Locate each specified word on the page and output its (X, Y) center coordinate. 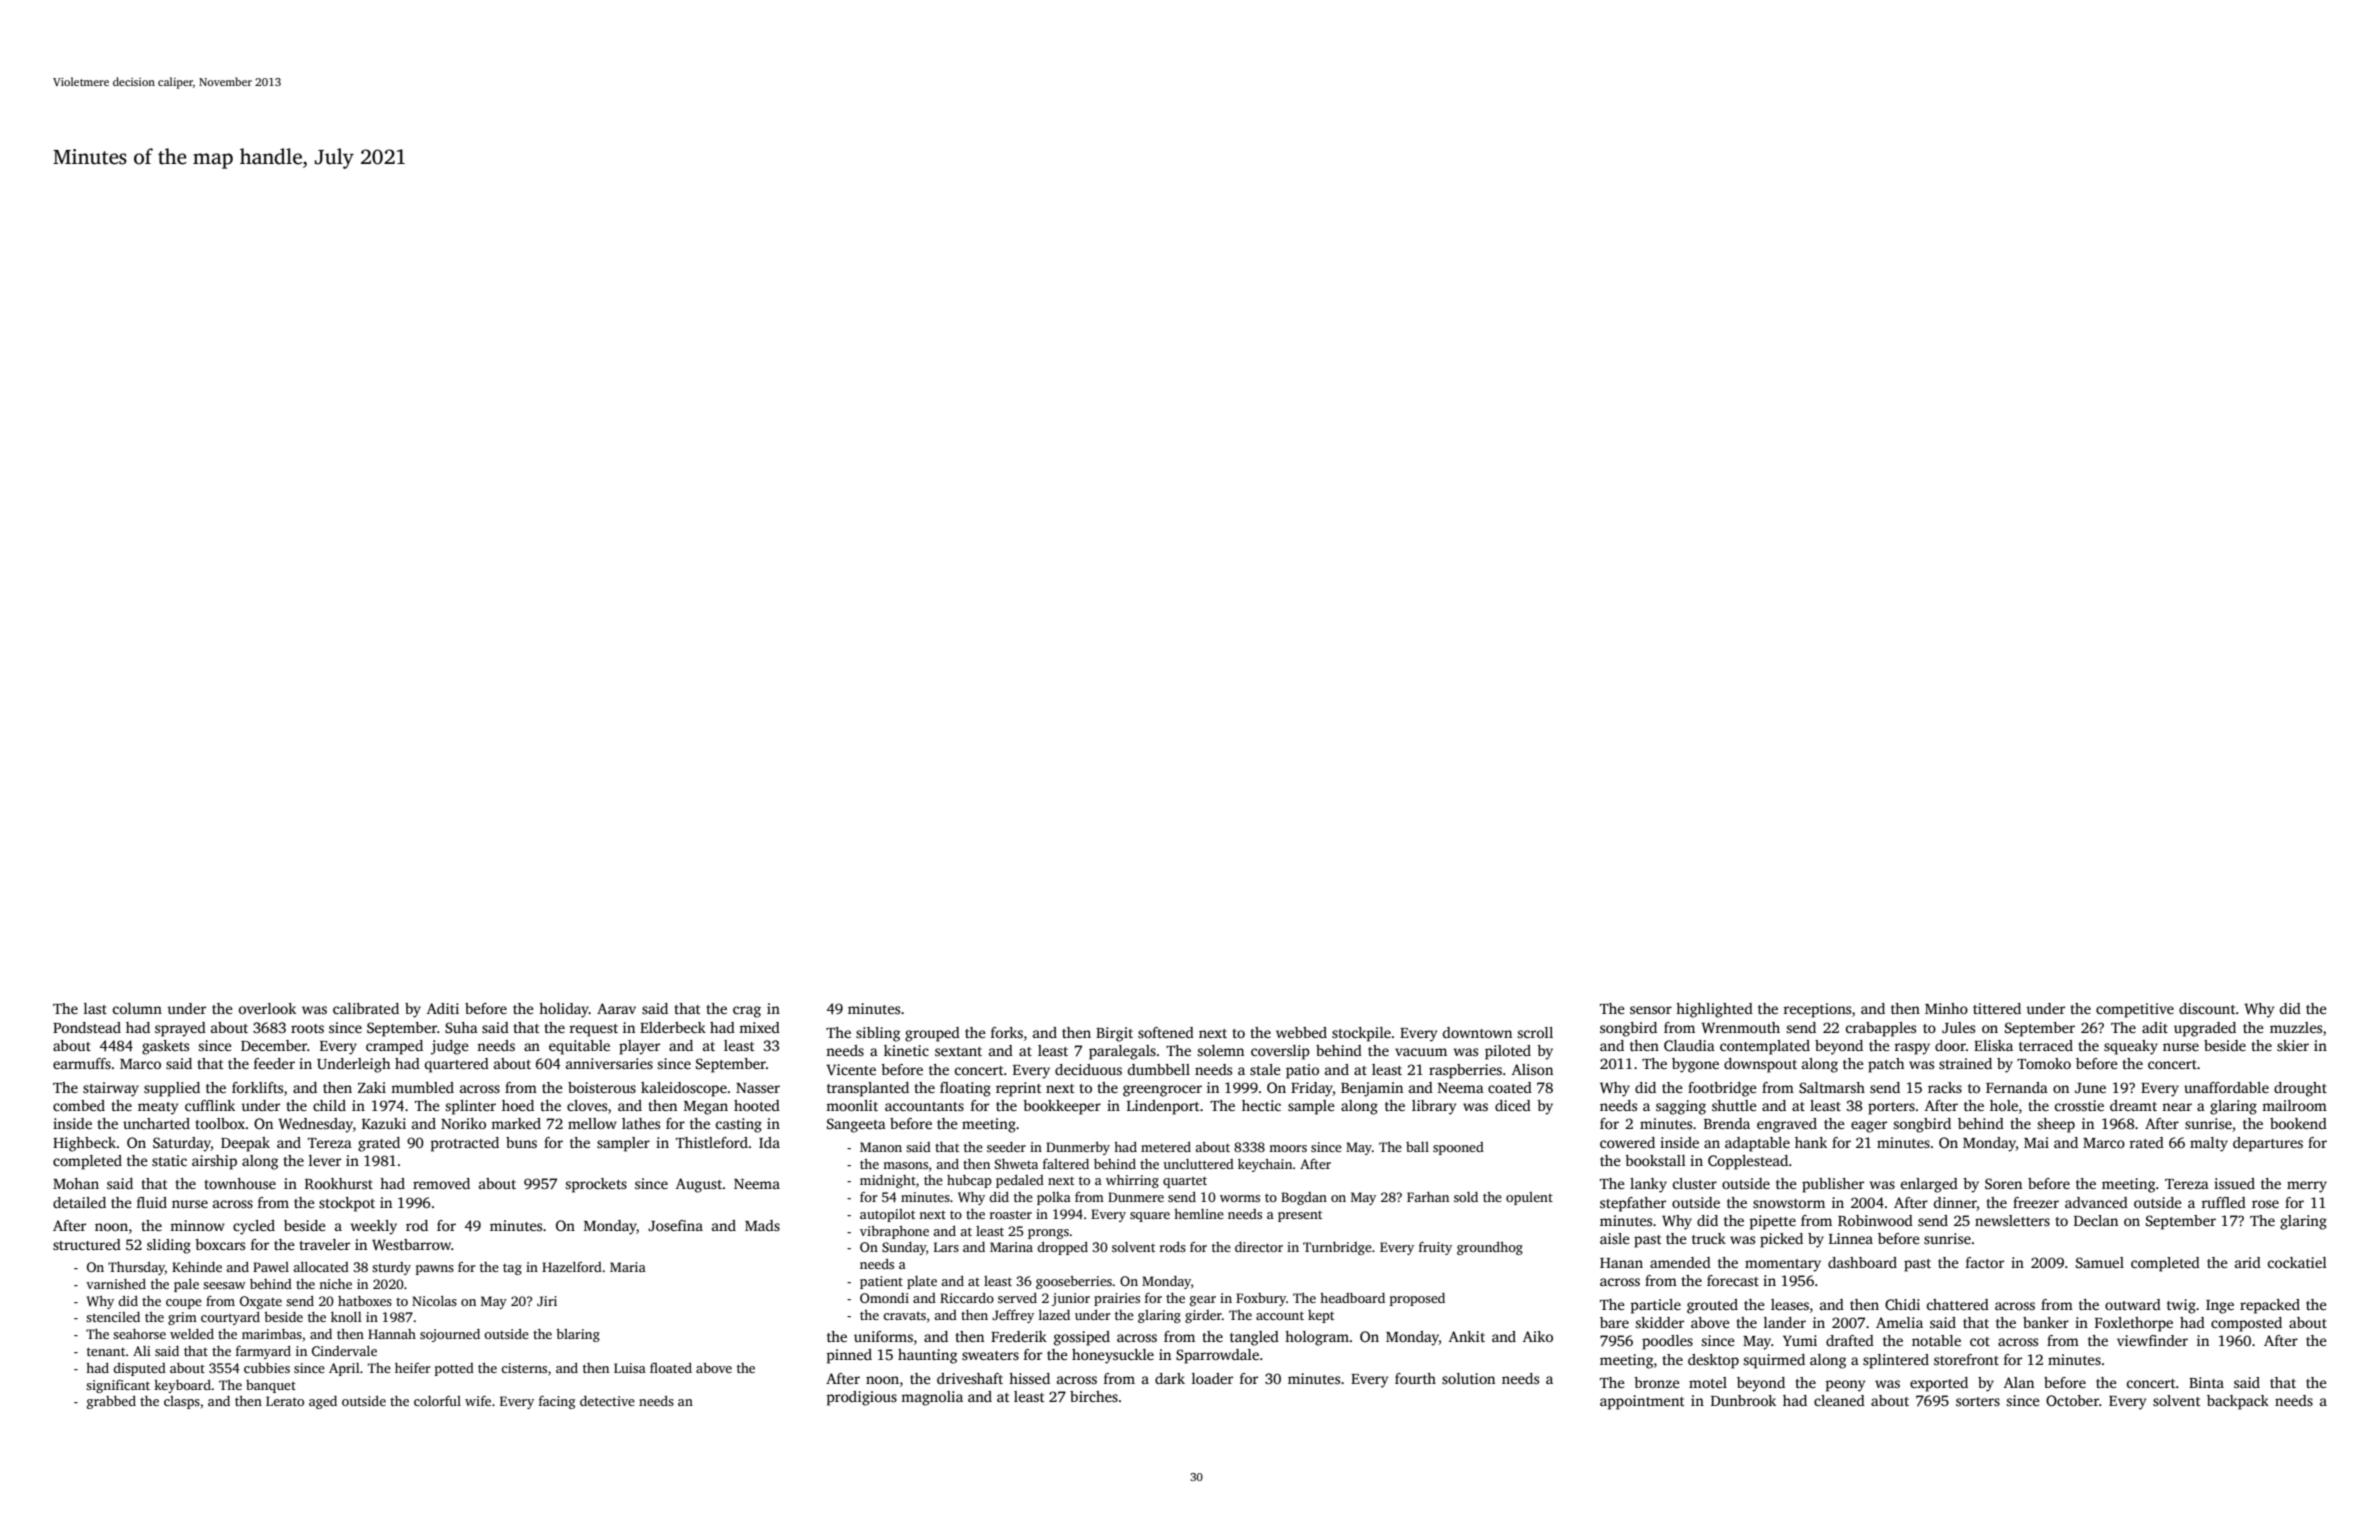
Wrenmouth (1740, 1027)
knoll (346, 1317)
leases (1790, 1304)
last (95, 1008)
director (1259, 1247)
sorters (1978, 1401)
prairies (1117, 1299)
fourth (1415, 1378)
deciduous (1088, 1069)
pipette (1773, 1222)
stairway (111, 1089)
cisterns (524, 1368)
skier (2293, 1045)
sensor (1651, 1010)
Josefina (675, 1225)
